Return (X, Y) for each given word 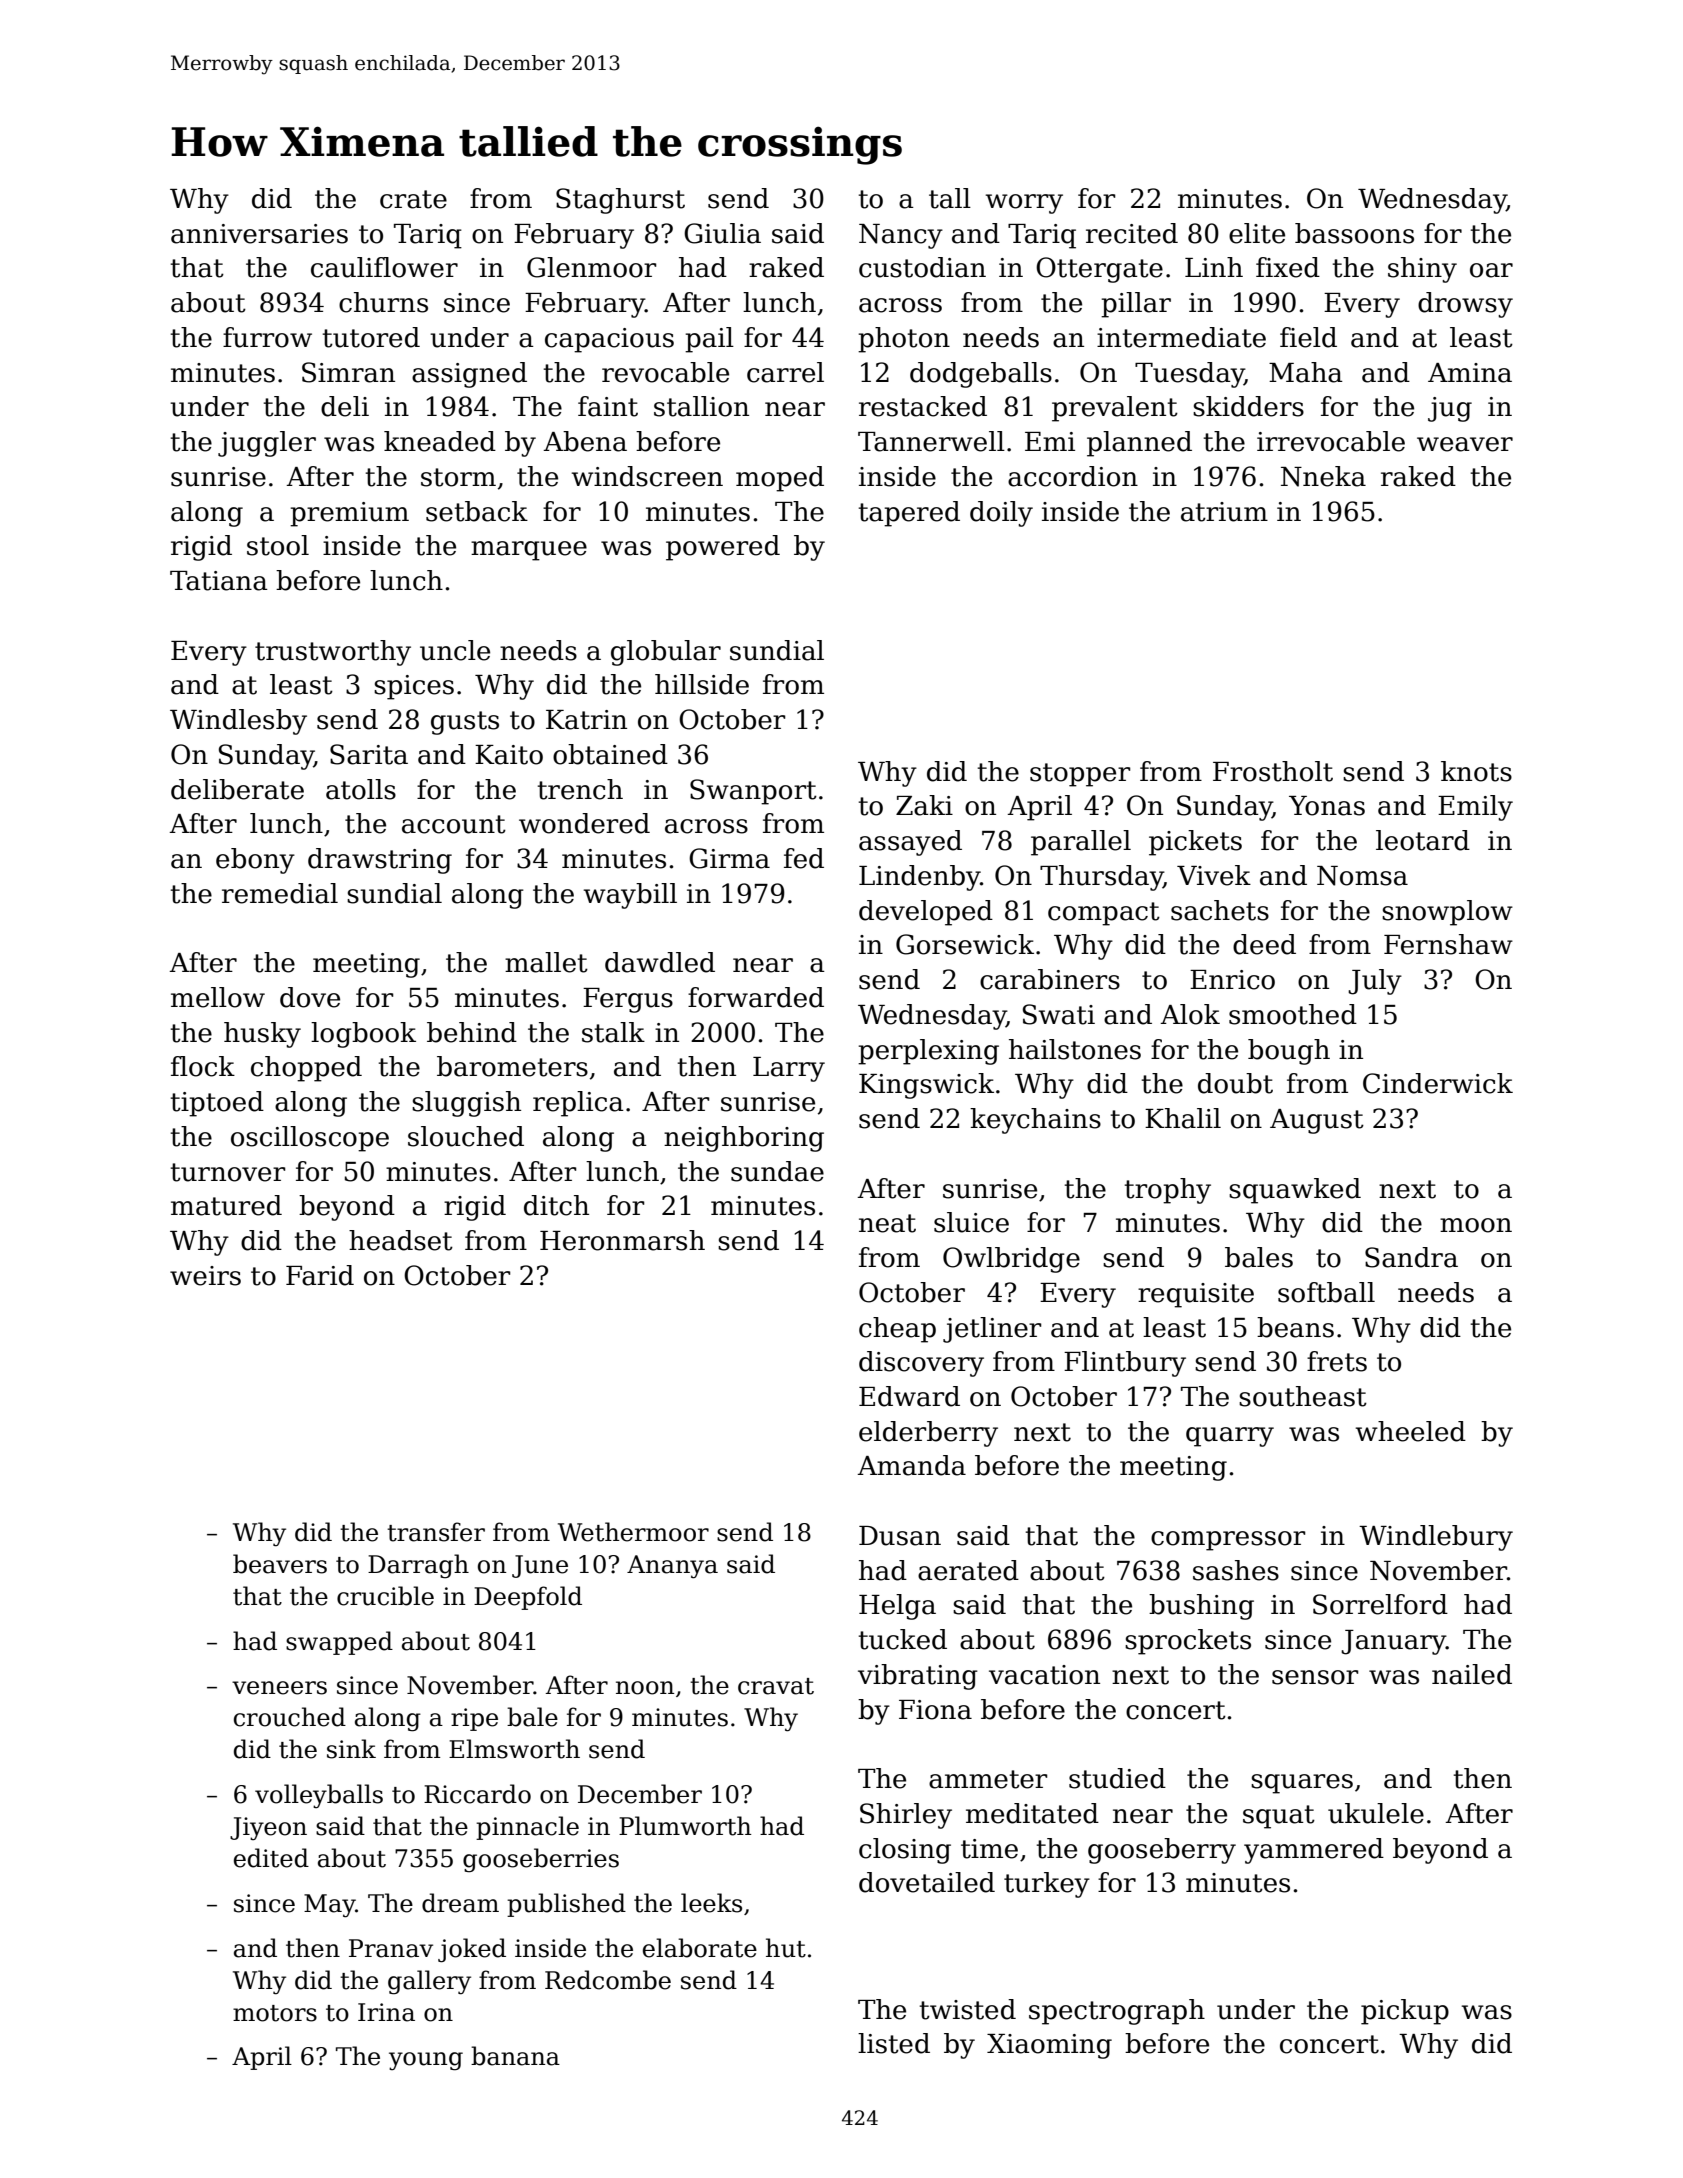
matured (226, 1205)
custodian (922, 267)
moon (1476, 1225)
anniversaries (259, 234)
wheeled (1411, 1431)
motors (275, 2013)
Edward (909, 1396)
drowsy (1465, 305)
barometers (512, 1066)
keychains (1035, 1121)
